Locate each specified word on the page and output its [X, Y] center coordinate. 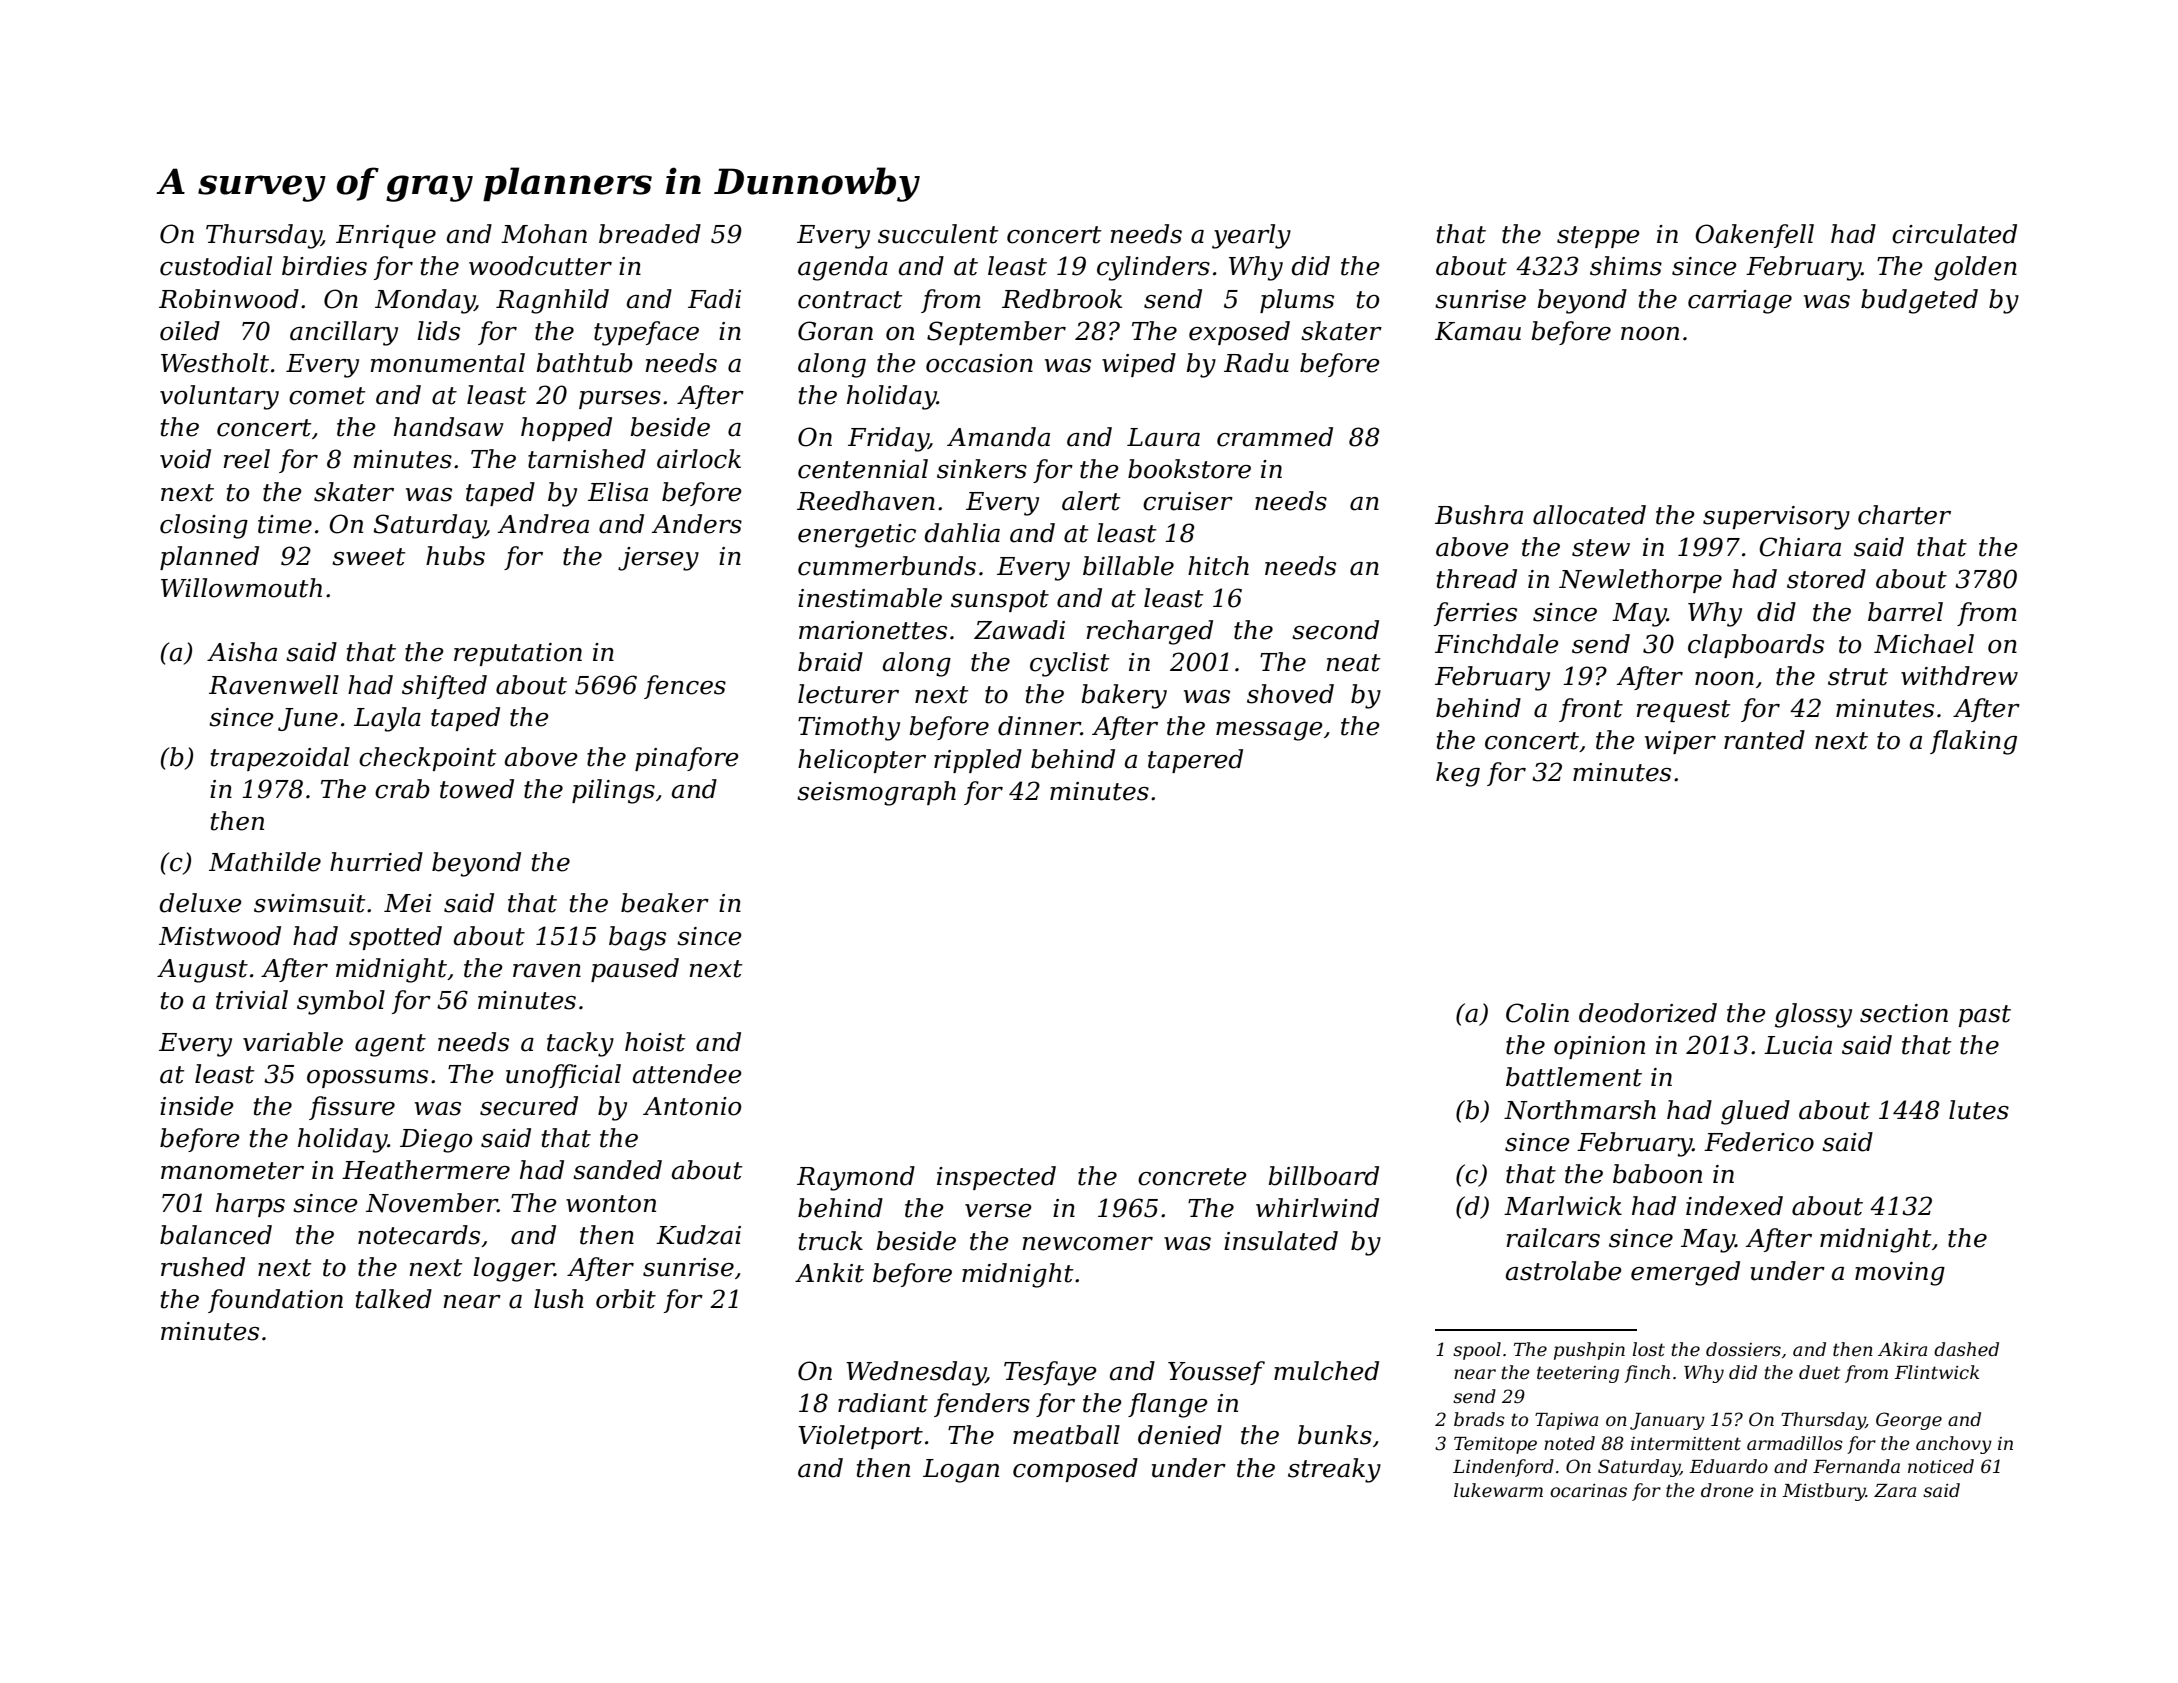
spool [1477, 1351]
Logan [961, 1471]
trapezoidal [280, 759]
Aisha [242, 652]
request [1683, 711]
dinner [1039, 726]
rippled [978, 761]
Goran [835, 331]
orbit [626, 1299]
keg [1458, 774]
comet [327, 396]
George [1909, 1421]
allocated [1589, 515]
